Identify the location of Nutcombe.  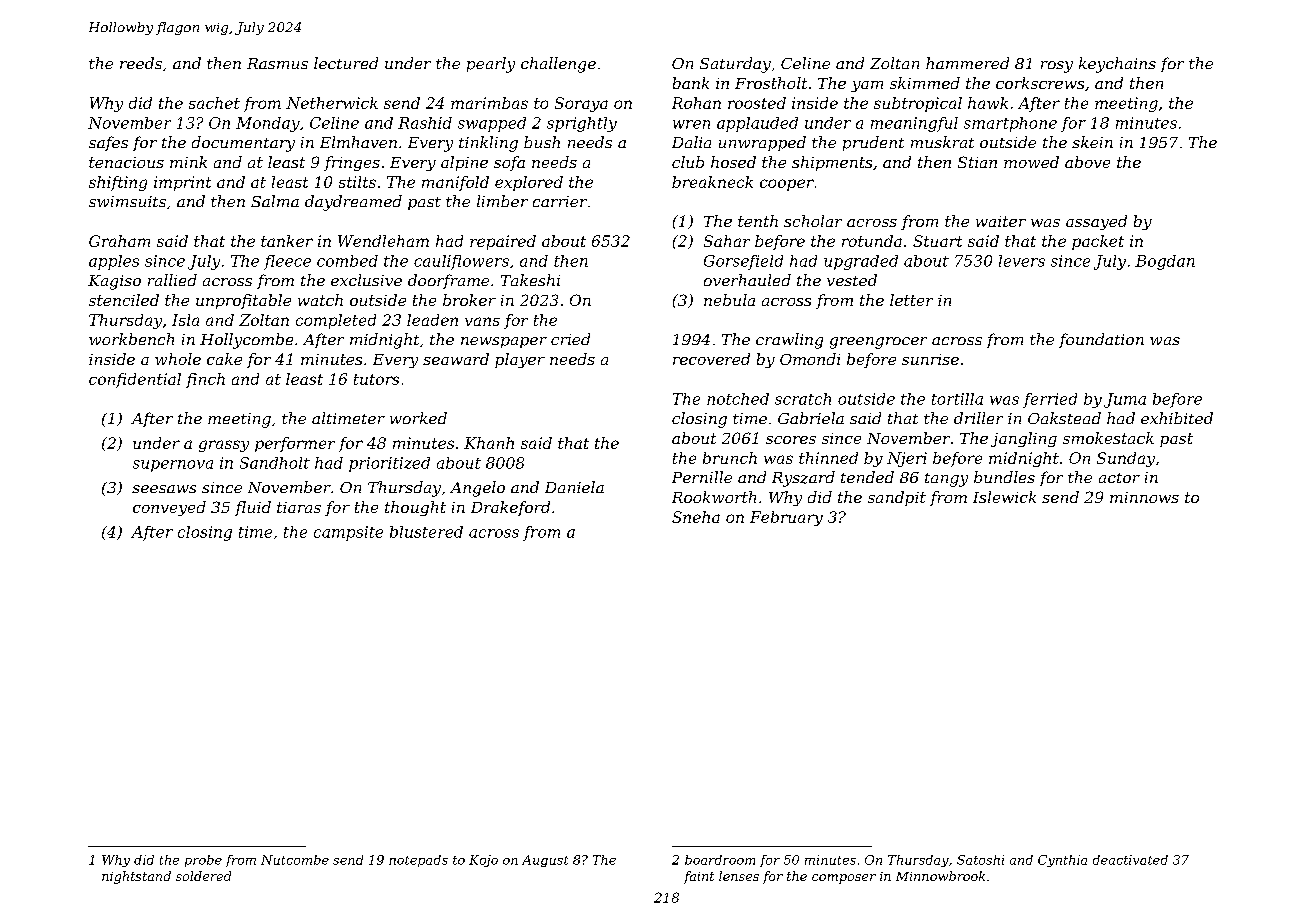
(295, 860).
